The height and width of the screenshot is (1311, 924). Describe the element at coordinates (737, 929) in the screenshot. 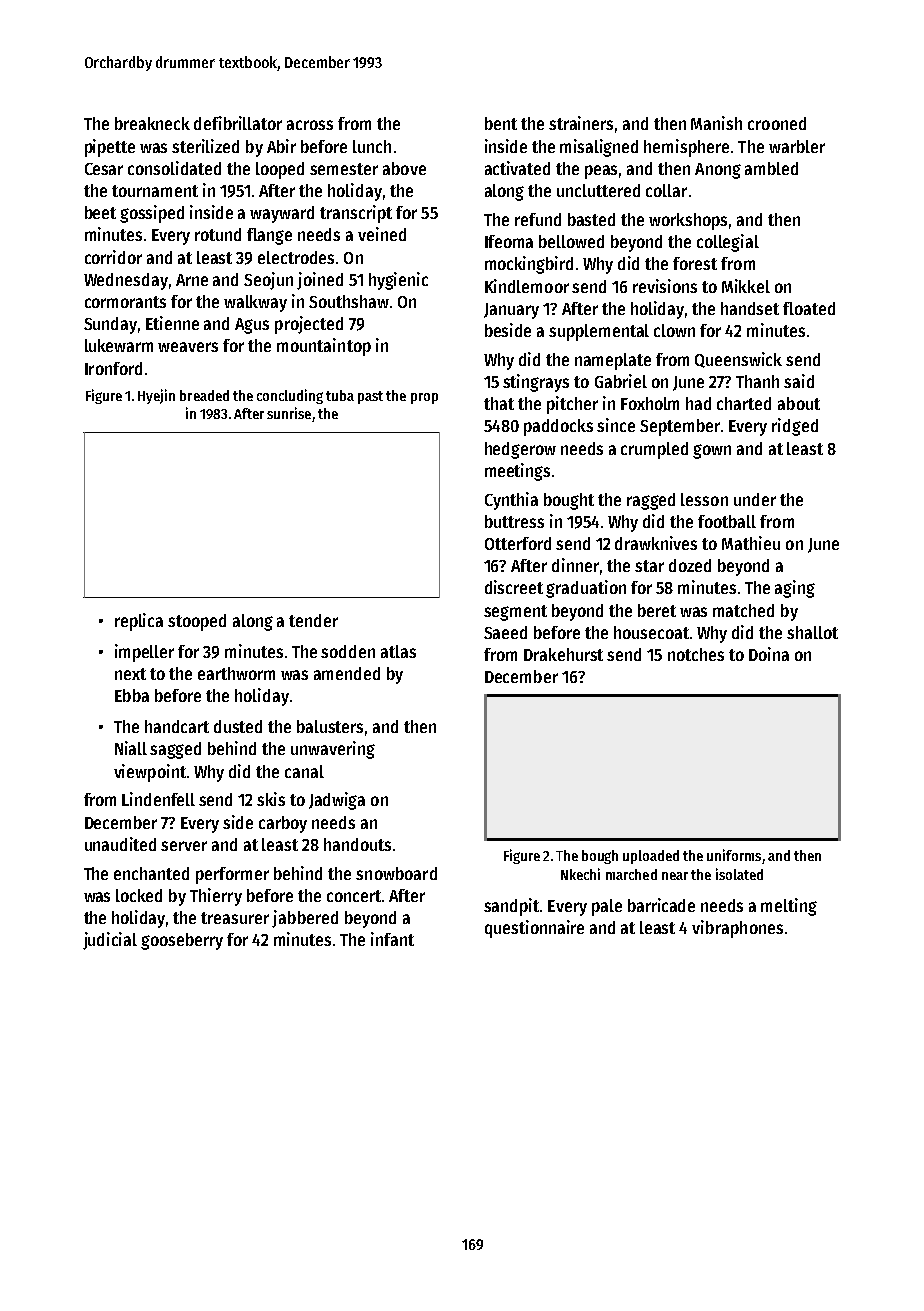

I see `vibraphones` at that location.
